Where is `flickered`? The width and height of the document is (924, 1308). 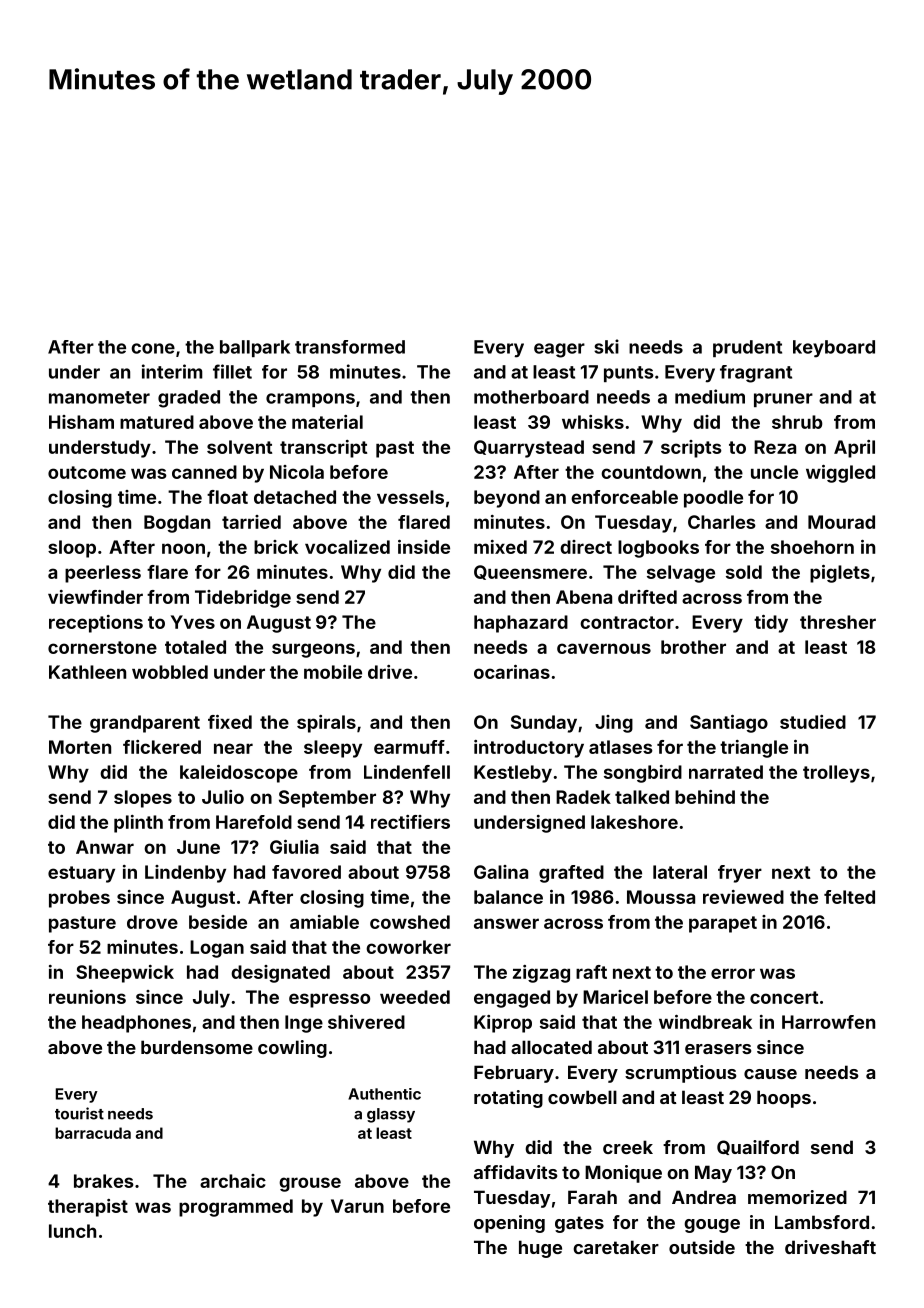 flickered is located at coordinates (162, 747).
